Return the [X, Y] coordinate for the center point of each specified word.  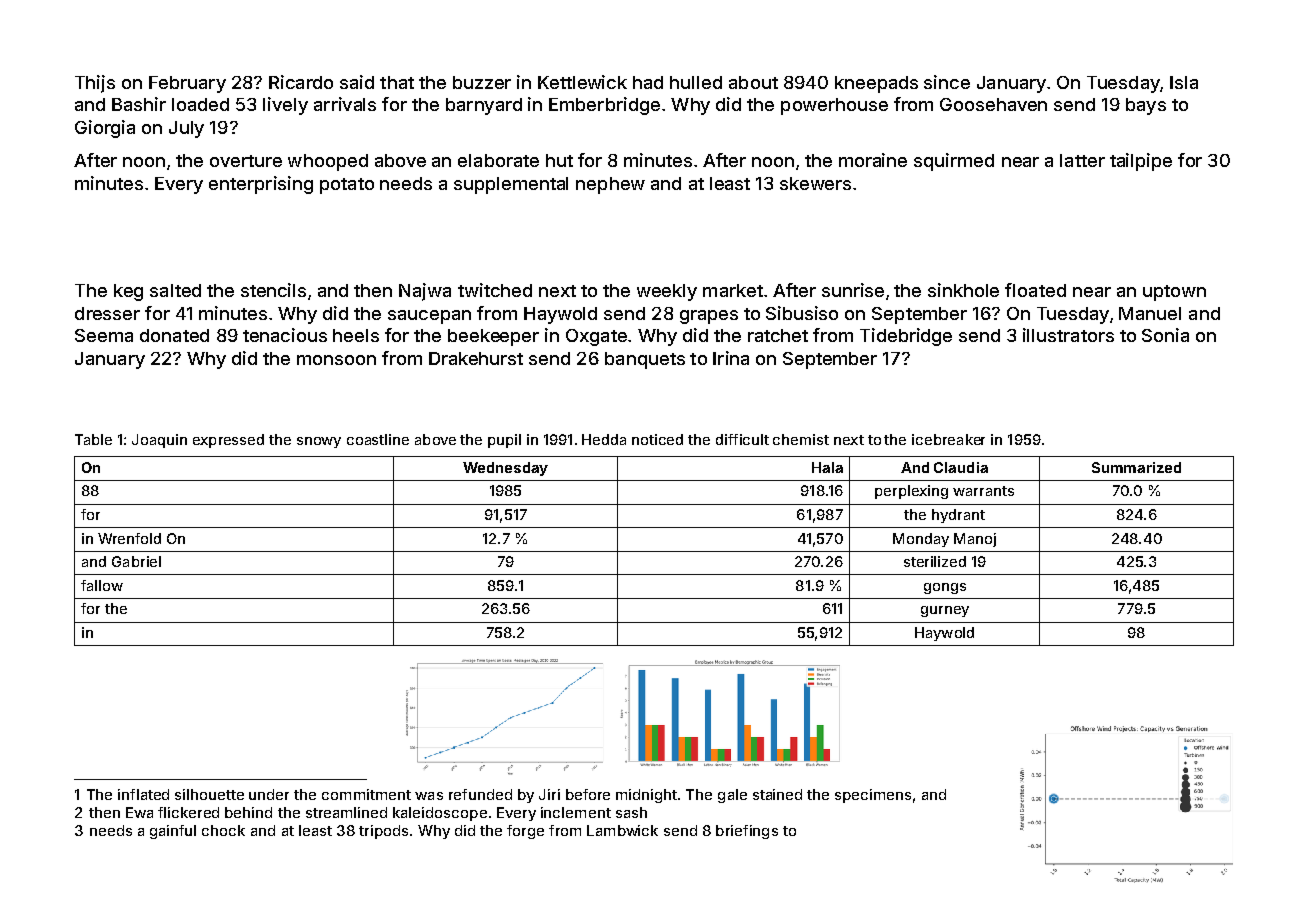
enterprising [261, 185]
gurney [945, 611]
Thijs [95, 84]
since [947, 82]
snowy [319, 442]
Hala [827, 467]
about [753, 82]
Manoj [975, 540]
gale [732, 796]
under [269, 794]
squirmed [954, 162]
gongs [945, 588]
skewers [815, 183]
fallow [102, 585]
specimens [873, 796]
